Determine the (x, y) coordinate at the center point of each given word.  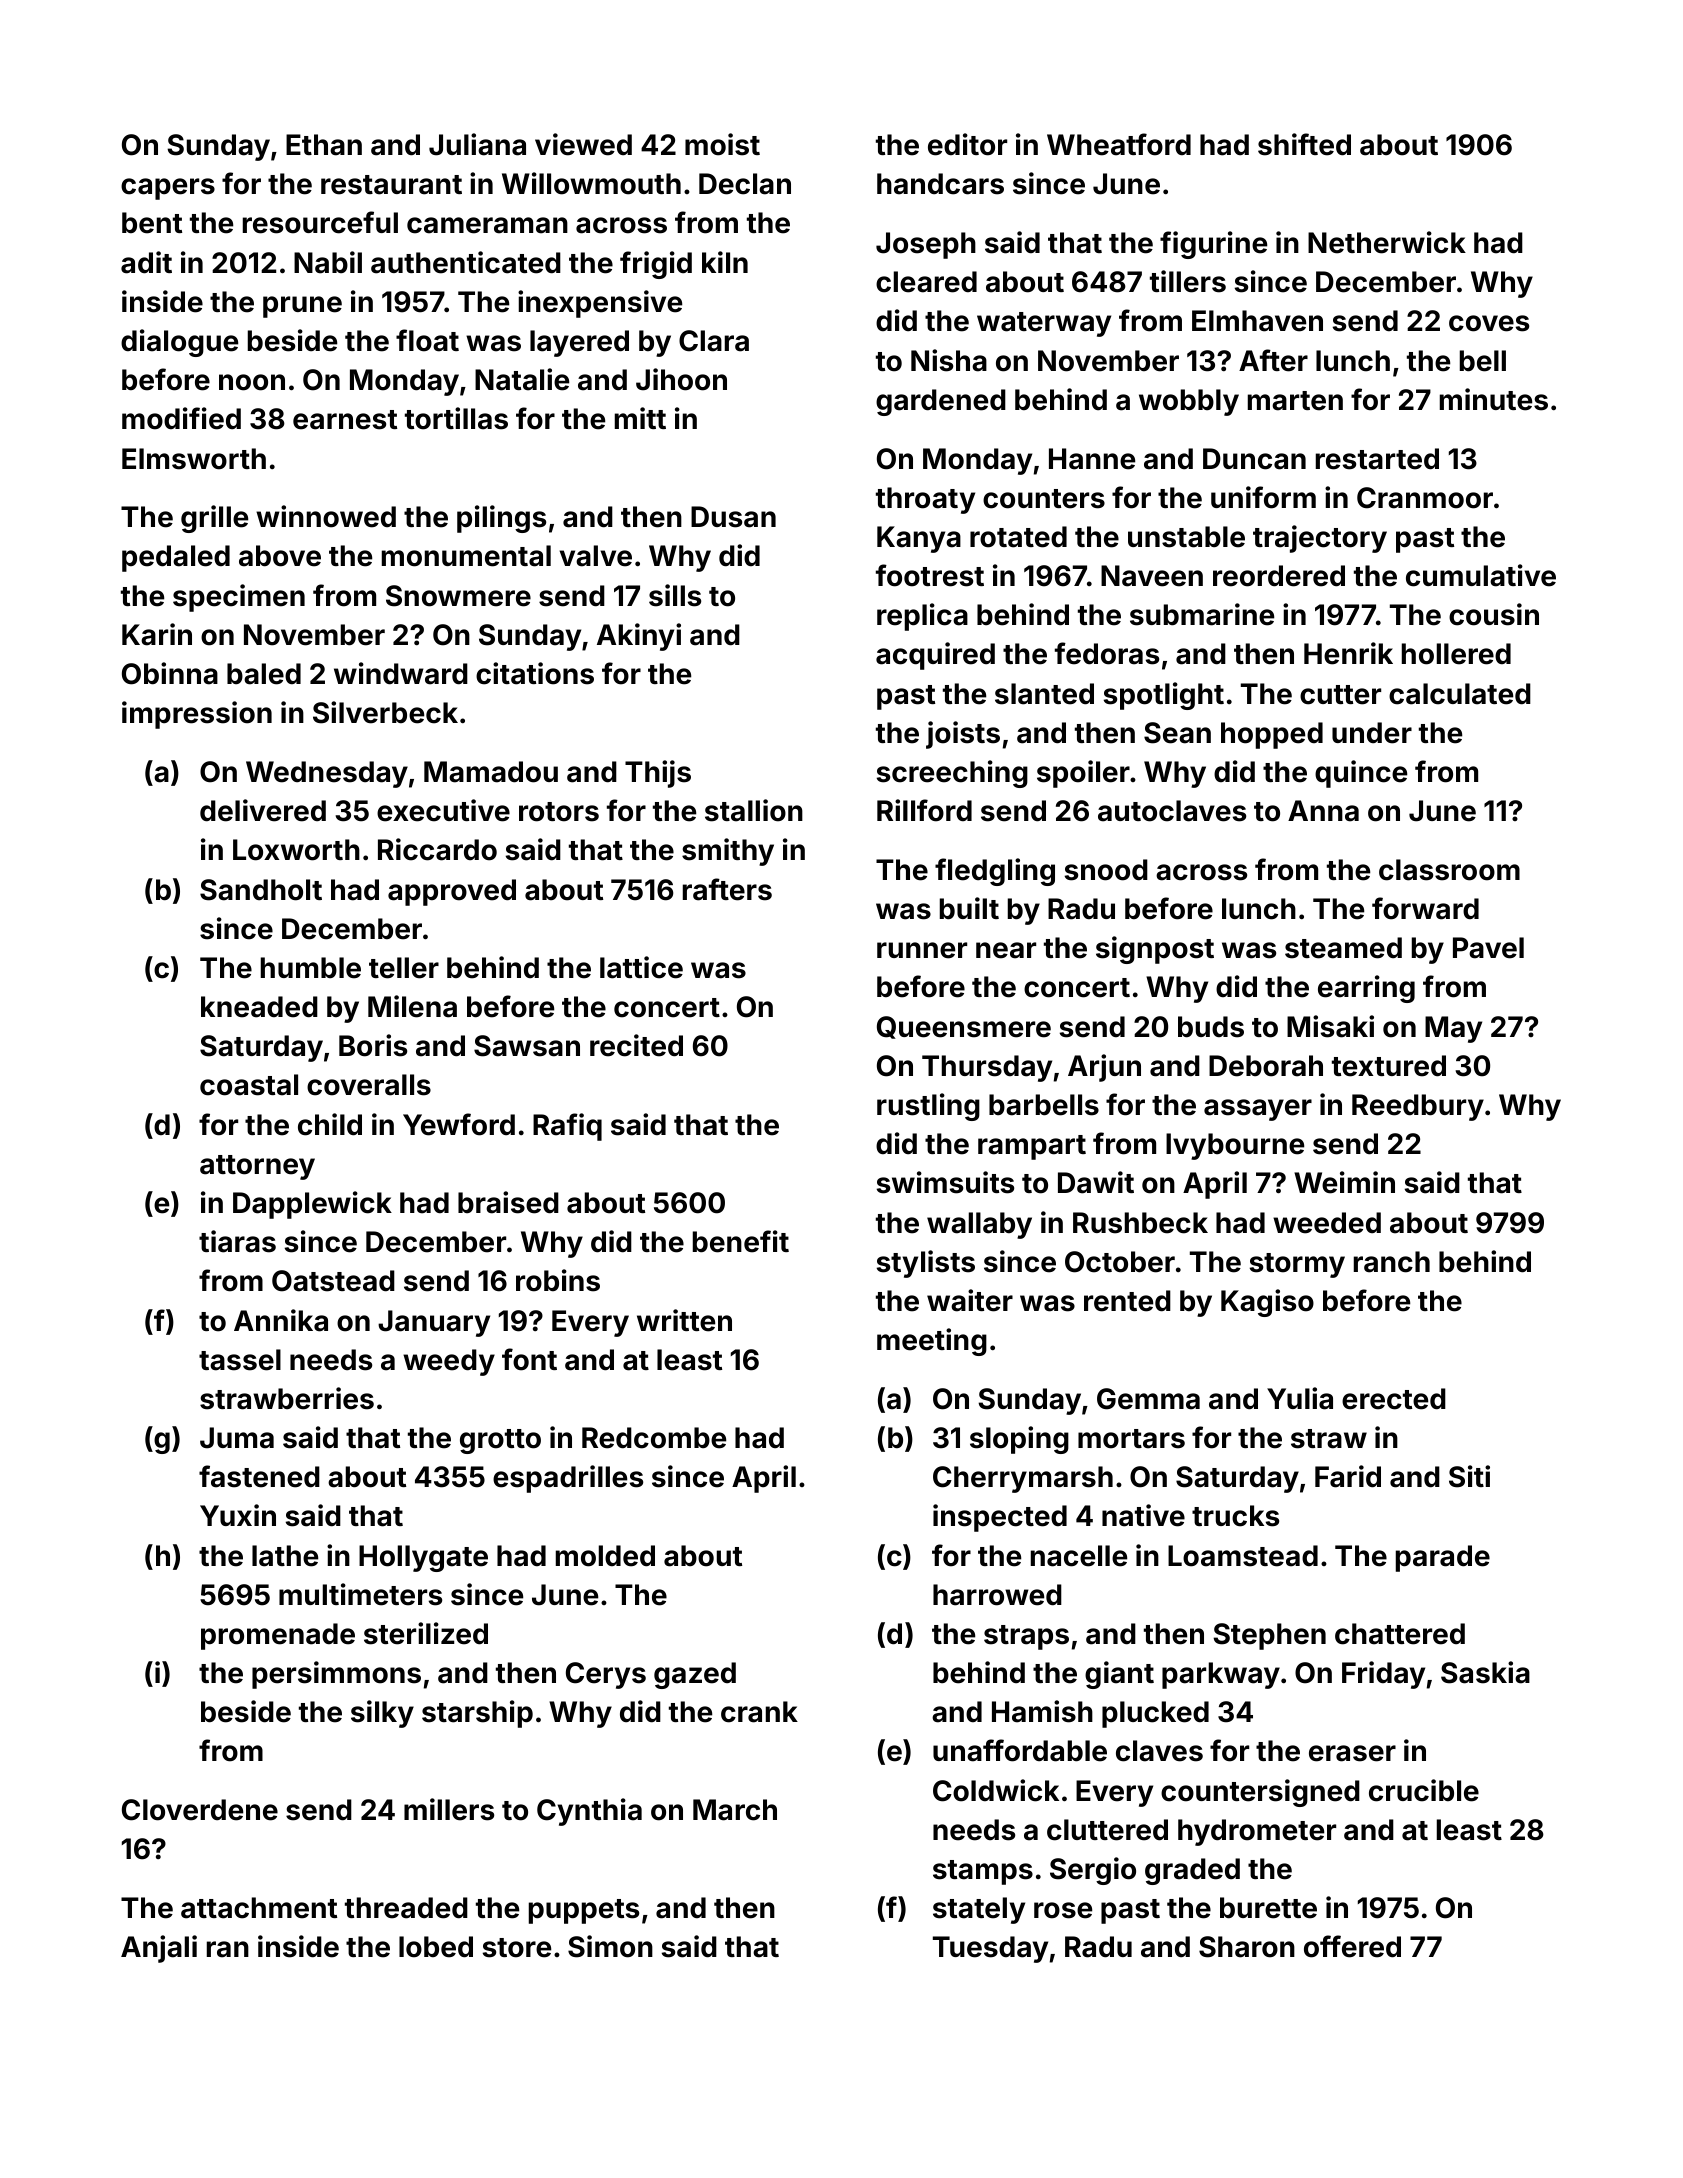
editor (967, 144)
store (517, 1948)
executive (443, 810)
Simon (610, 1946)
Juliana (477, 144)
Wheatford (1119, 144)
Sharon (1247, 1947)
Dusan (733, 517)
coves (1489, 323)
